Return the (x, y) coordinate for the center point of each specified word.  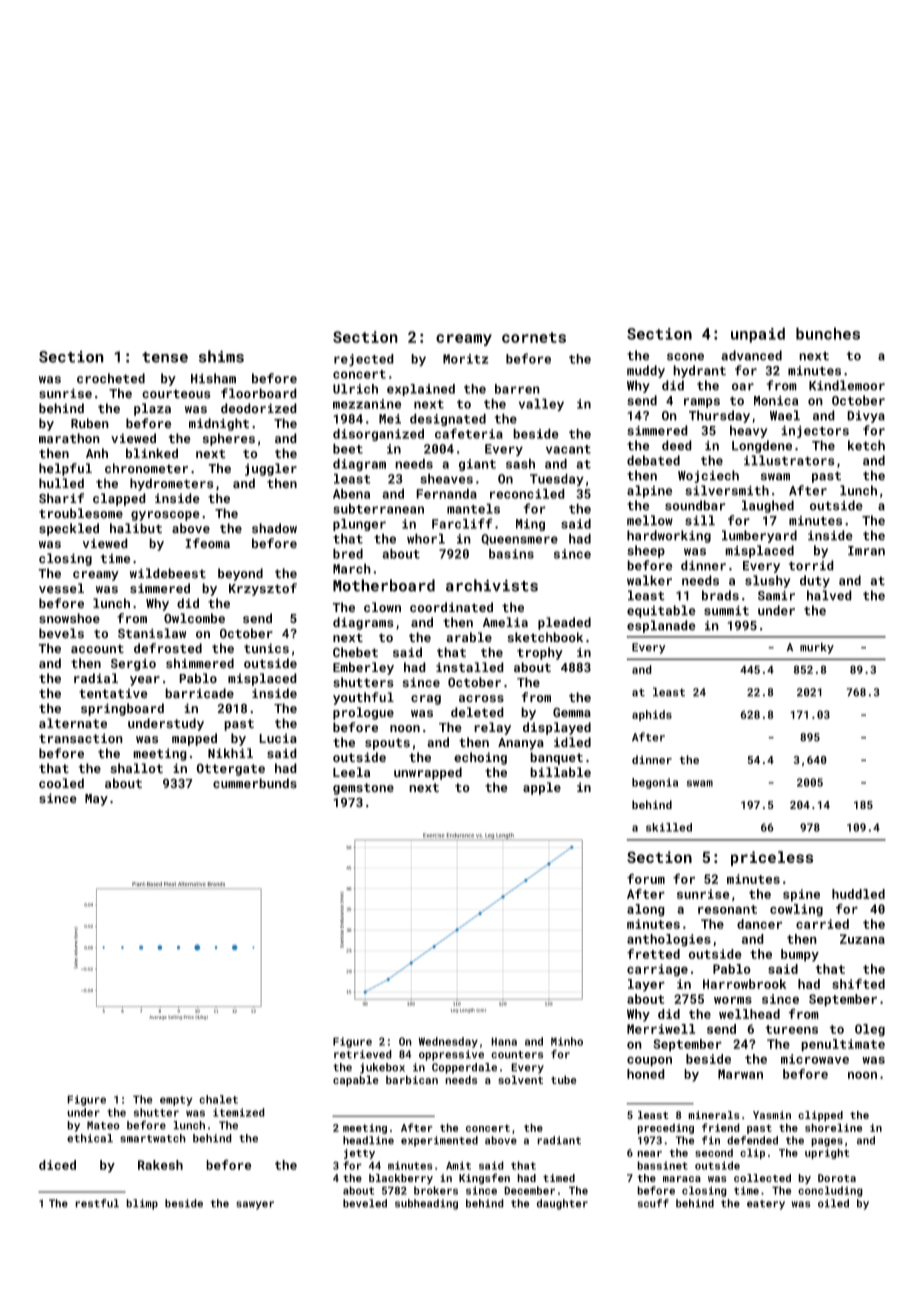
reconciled (527, 493)
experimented (439, 1141)
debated (653, 460)
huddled (858, 894)
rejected (364, 360)
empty (176, 1101)
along (646, 910)
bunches (828, 333)
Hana (504, 1041)
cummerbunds (255, 783)
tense (165, 357)
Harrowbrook (745, 984)
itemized (239, 1112)
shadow (274, 528)
